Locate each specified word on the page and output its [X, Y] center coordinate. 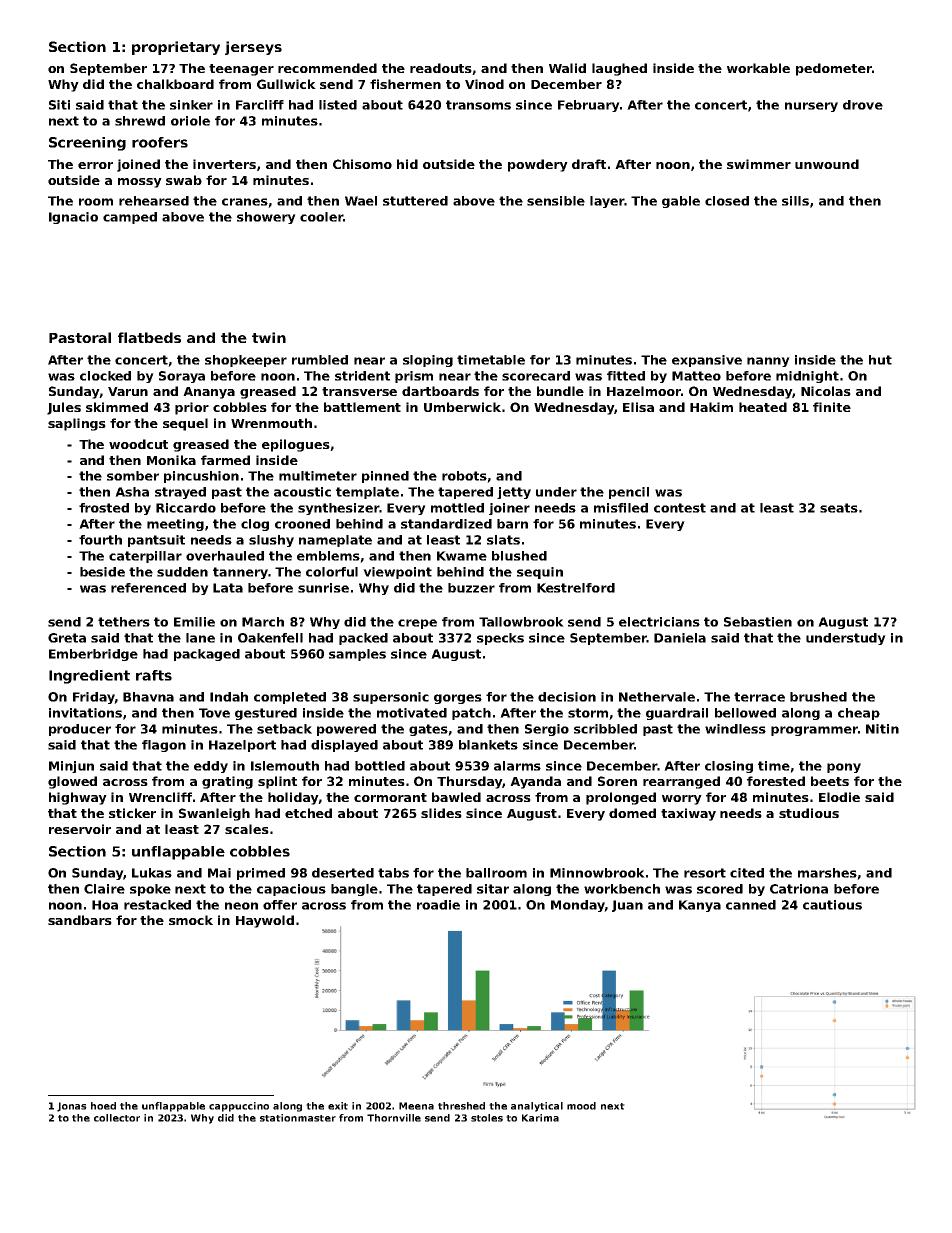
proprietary [176, 48]
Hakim [711, 407]
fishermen [405, 84]
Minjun [71, 767]
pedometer [834, 69]
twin [269, 337]
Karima [540, 1118]
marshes [827, 873]
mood [581, 1106]
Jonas [72, 1107]
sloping [428, 361]
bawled [456, 797]
